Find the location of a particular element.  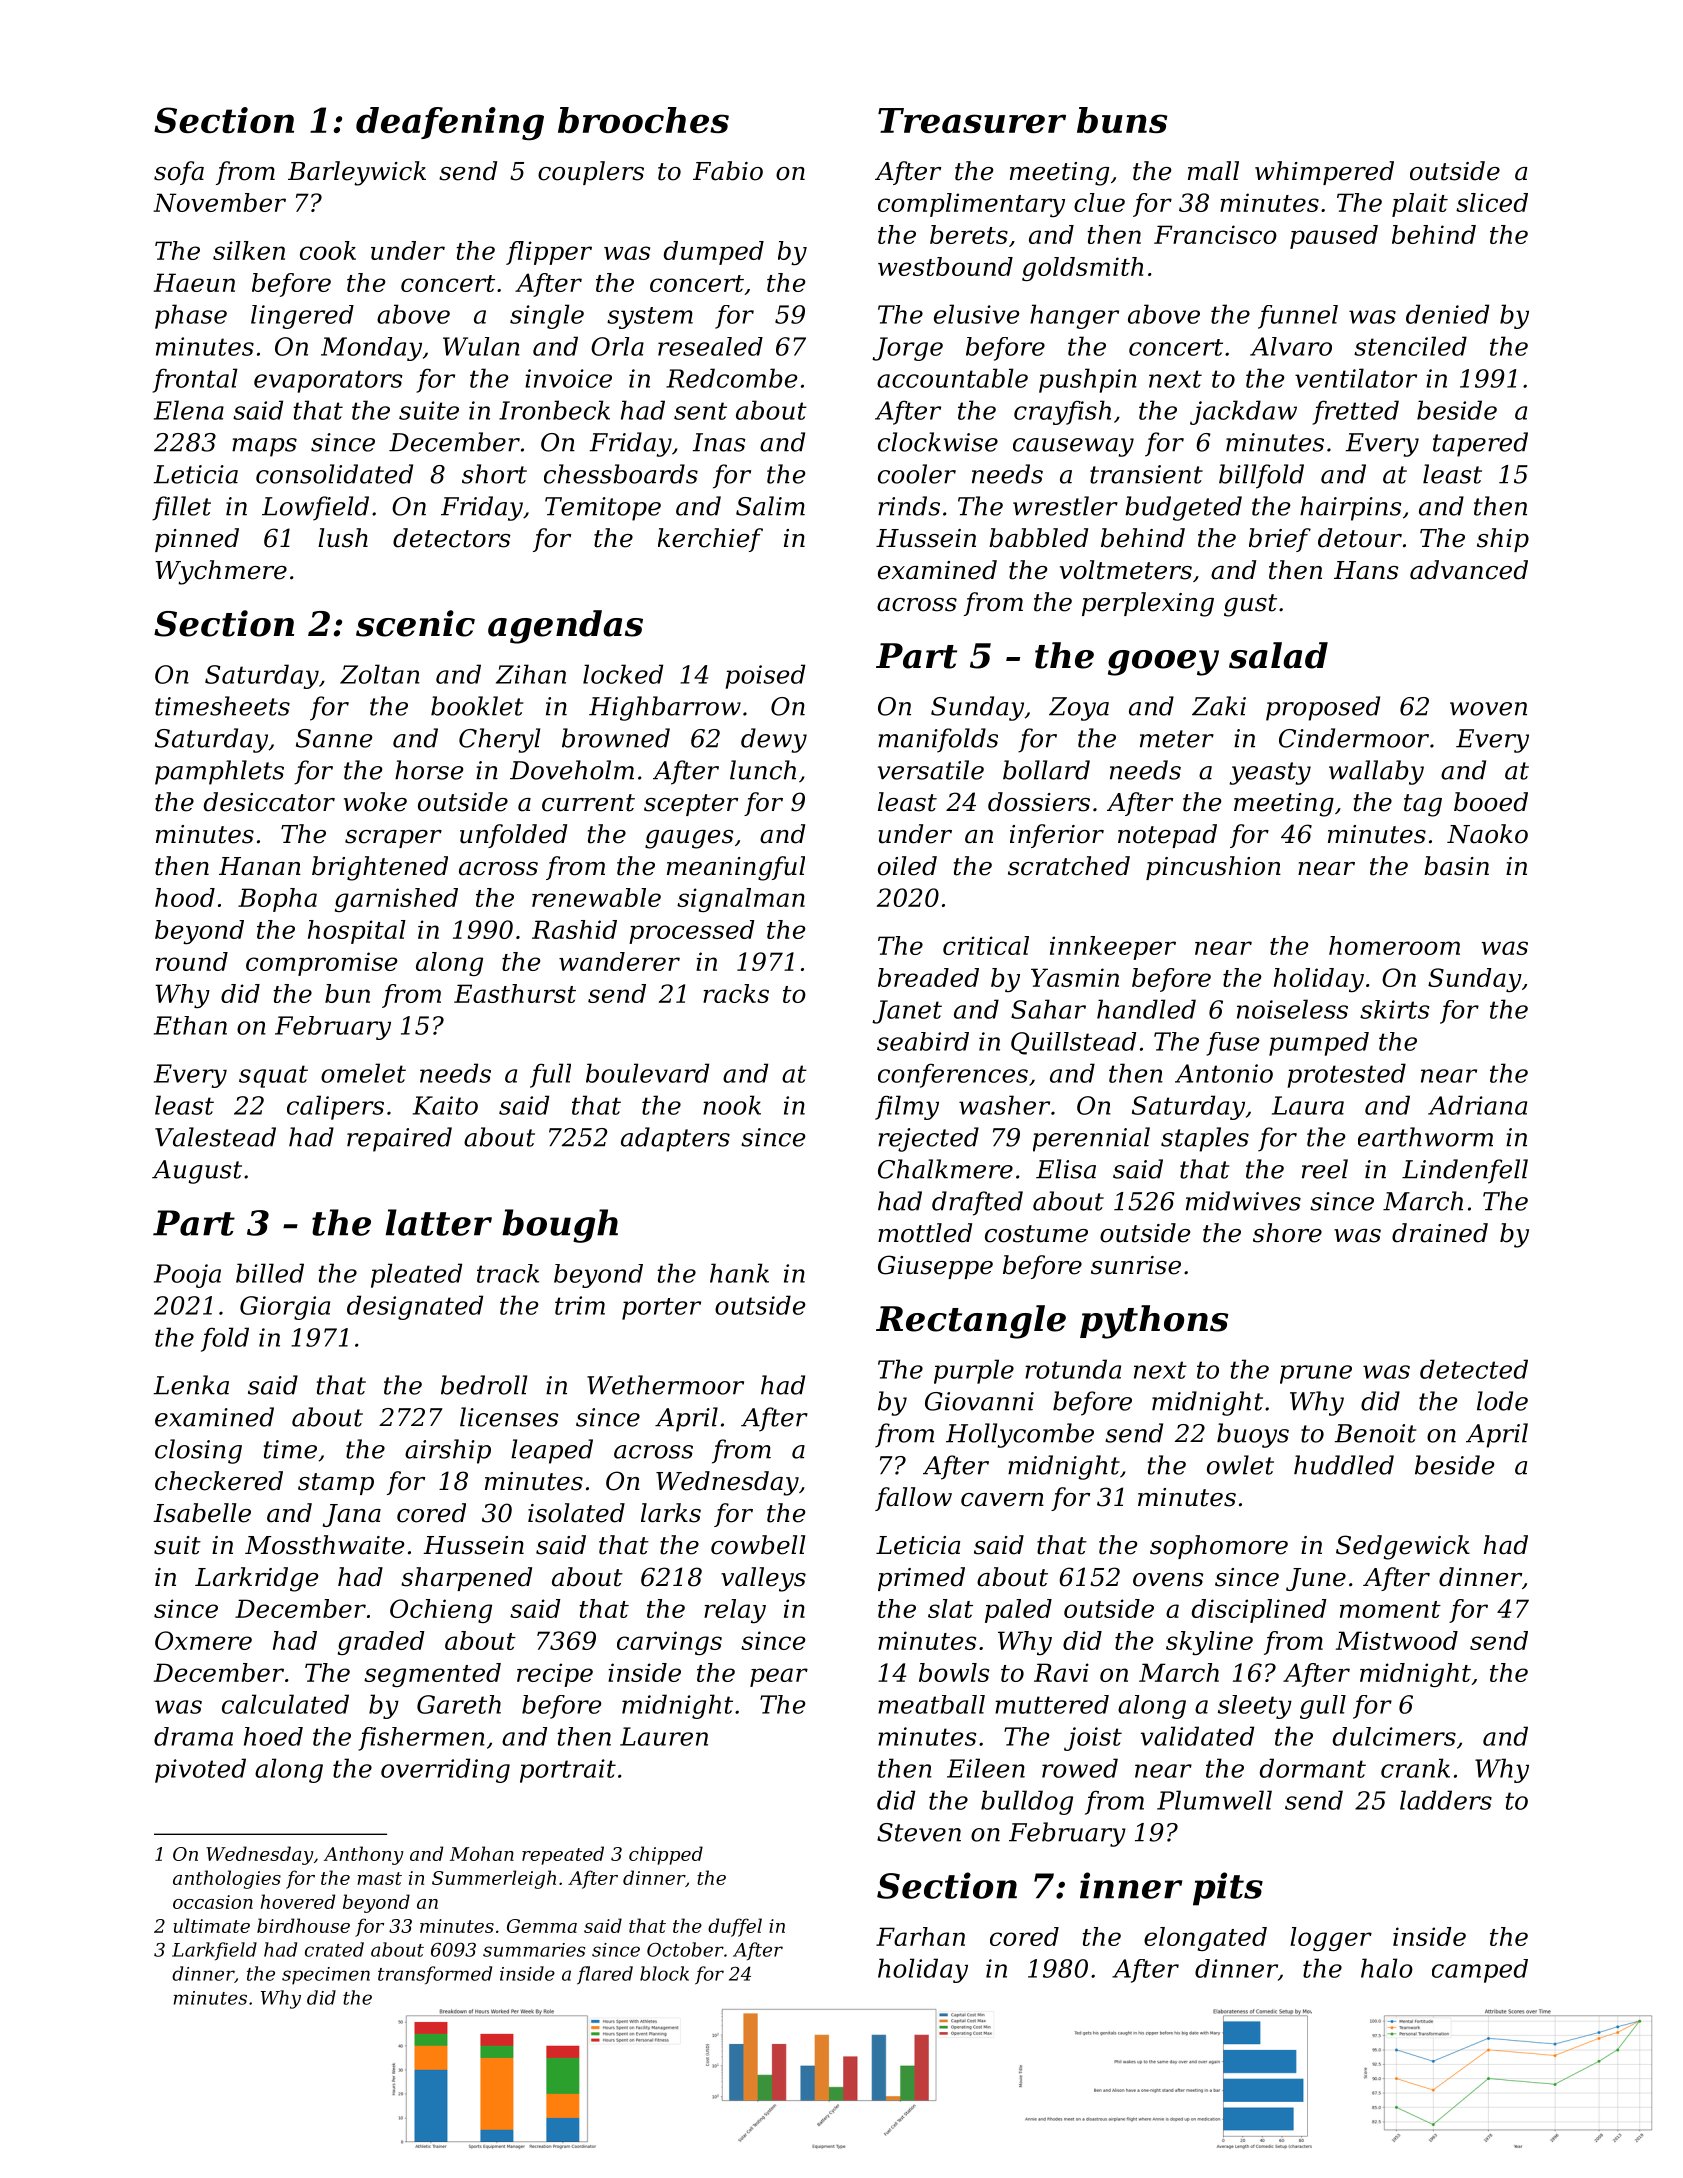

complimentary is located at coordinates (971, 205).
